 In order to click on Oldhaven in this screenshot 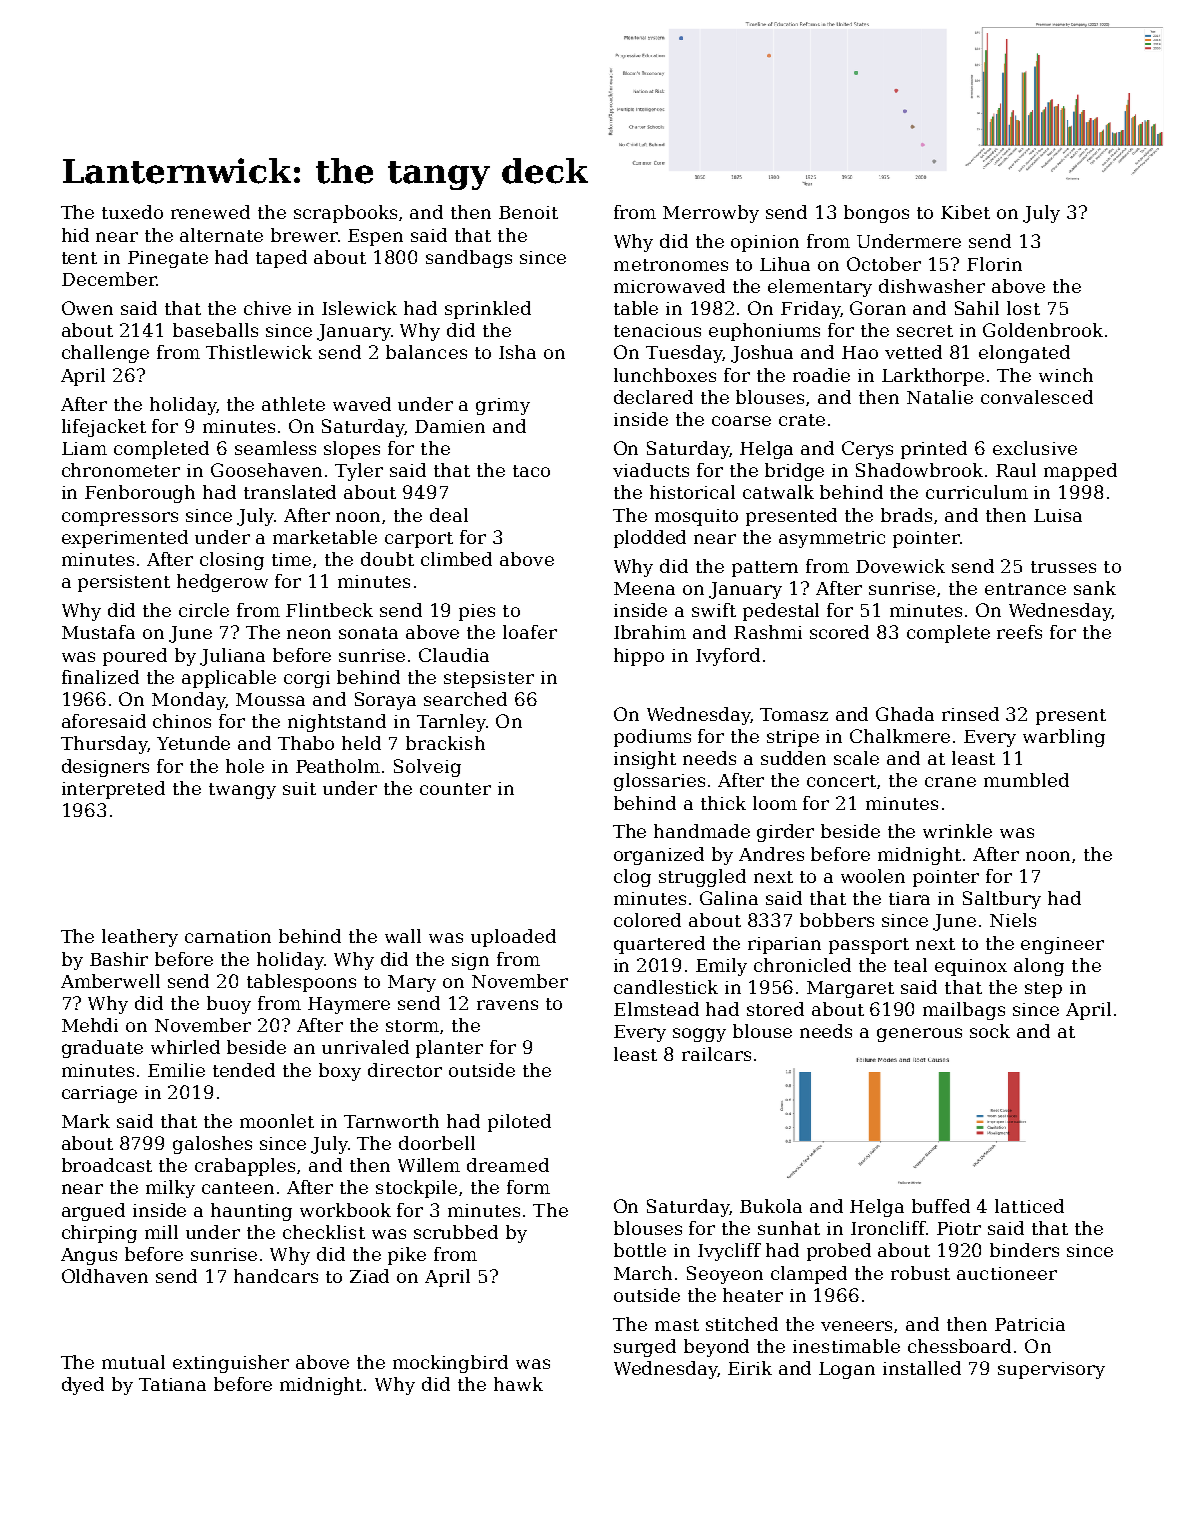, I will do `click(105, 1276)`.
